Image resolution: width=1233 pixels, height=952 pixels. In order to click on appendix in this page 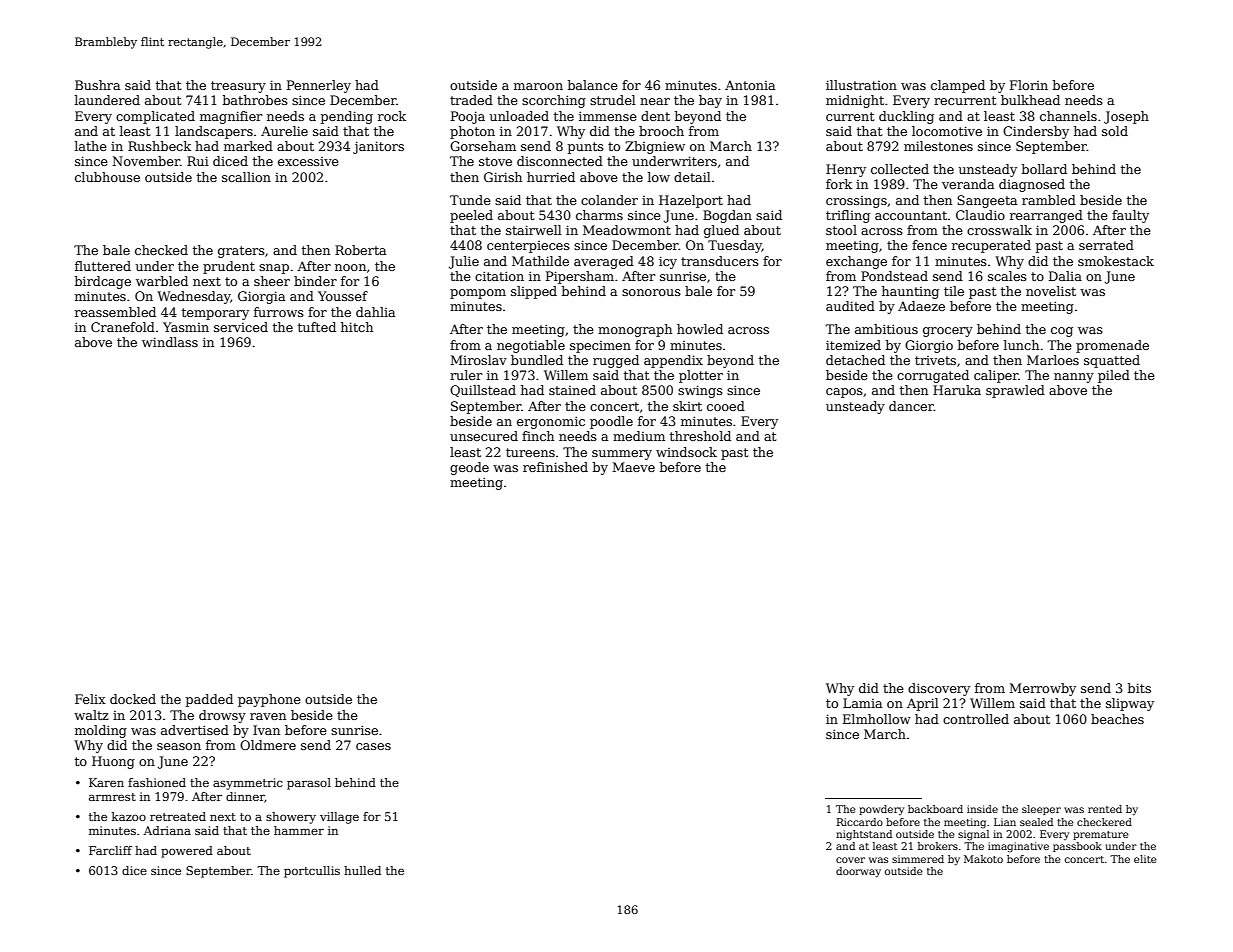, I will do `click(673, 361)`.
